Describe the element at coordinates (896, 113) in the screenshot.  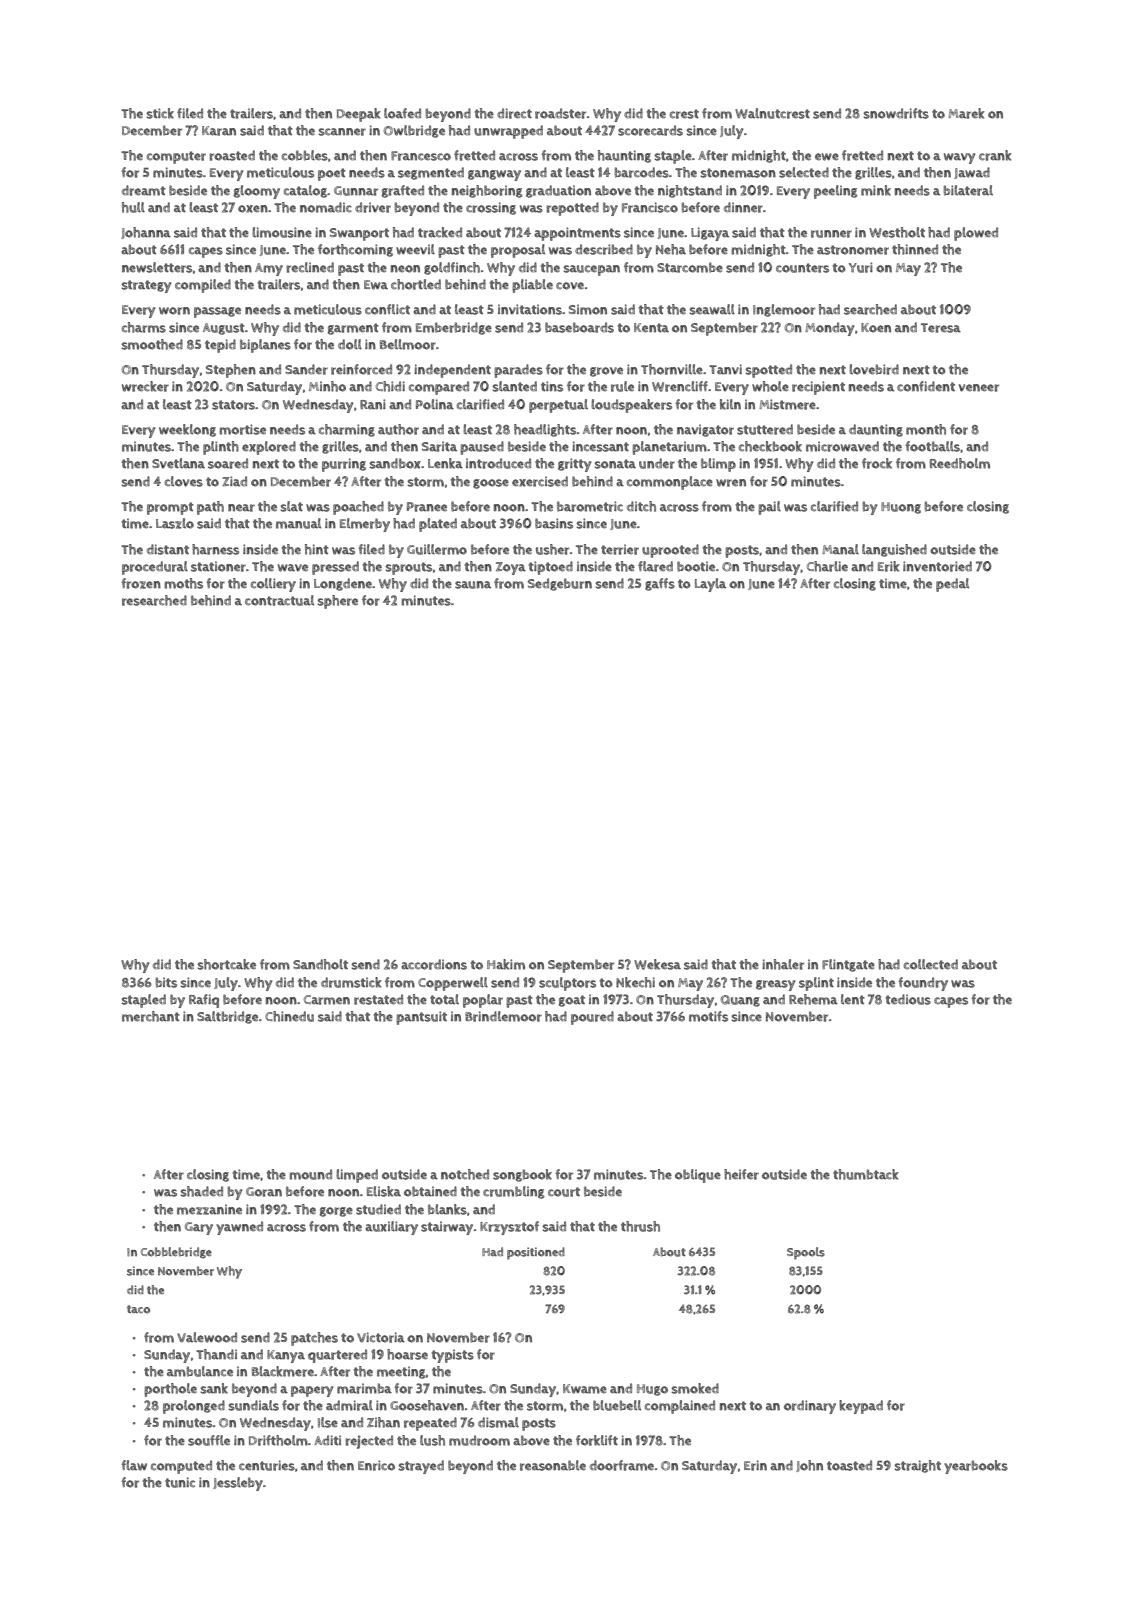
I see `snowdrifts` at that location.
